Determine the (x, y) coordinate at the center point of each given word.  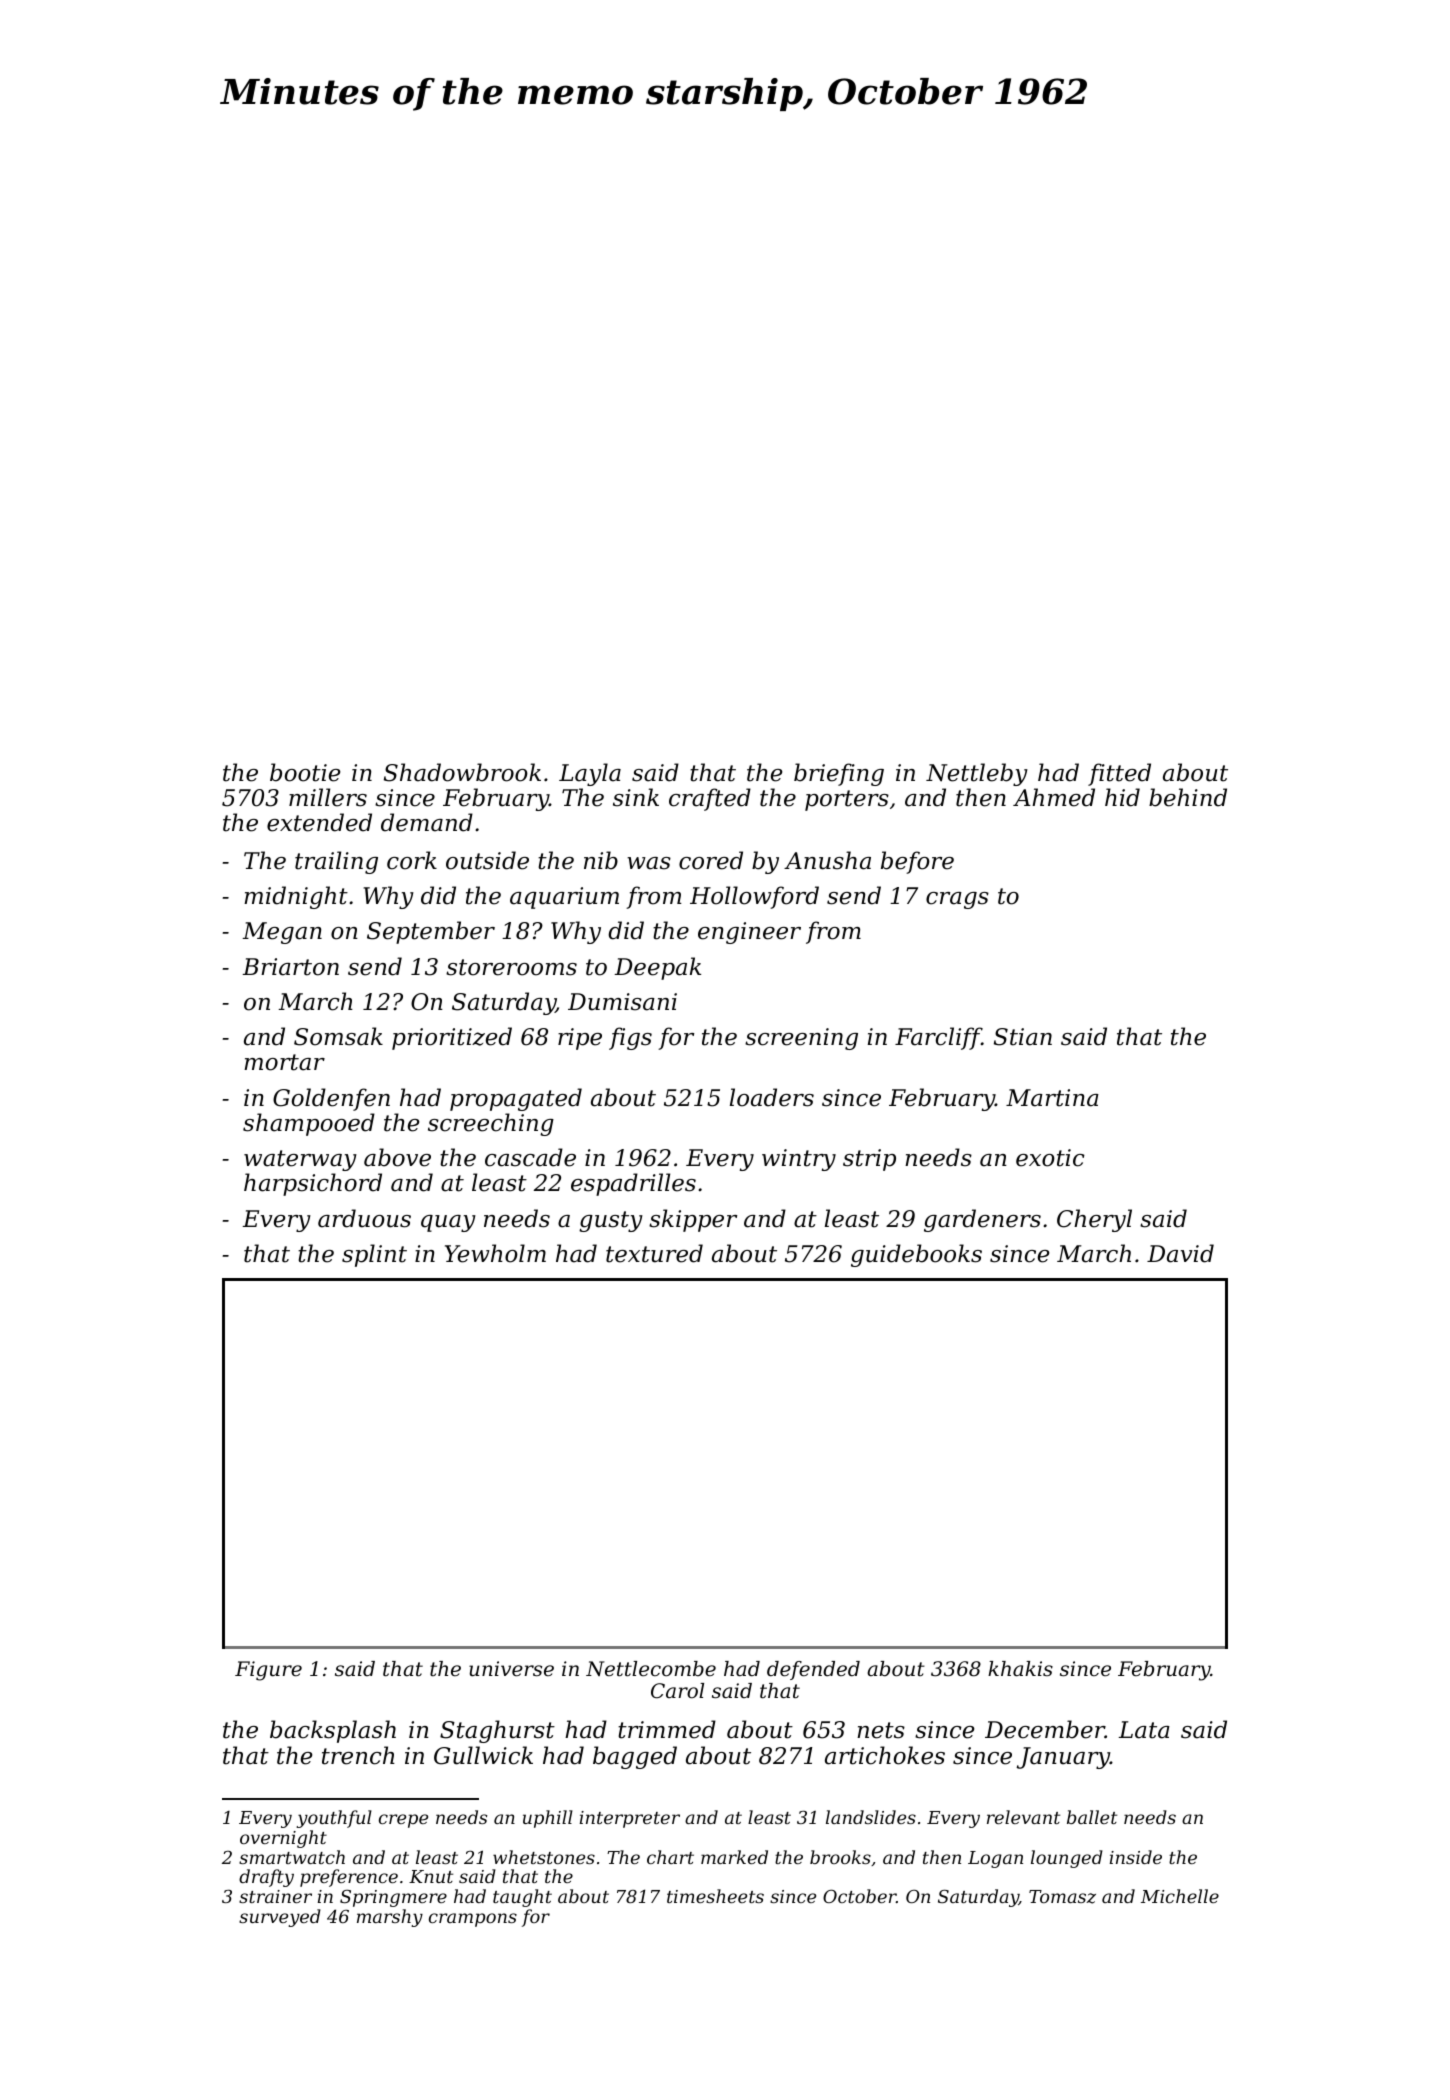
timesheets (715, 1896)
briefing (839, 774)
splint (374, 1255)
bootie (305, 772)
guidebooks (916, 1255)
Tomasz (1062, 1897)
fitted (1119, 774)
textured (654, 1253)
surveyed (280, 1918)
